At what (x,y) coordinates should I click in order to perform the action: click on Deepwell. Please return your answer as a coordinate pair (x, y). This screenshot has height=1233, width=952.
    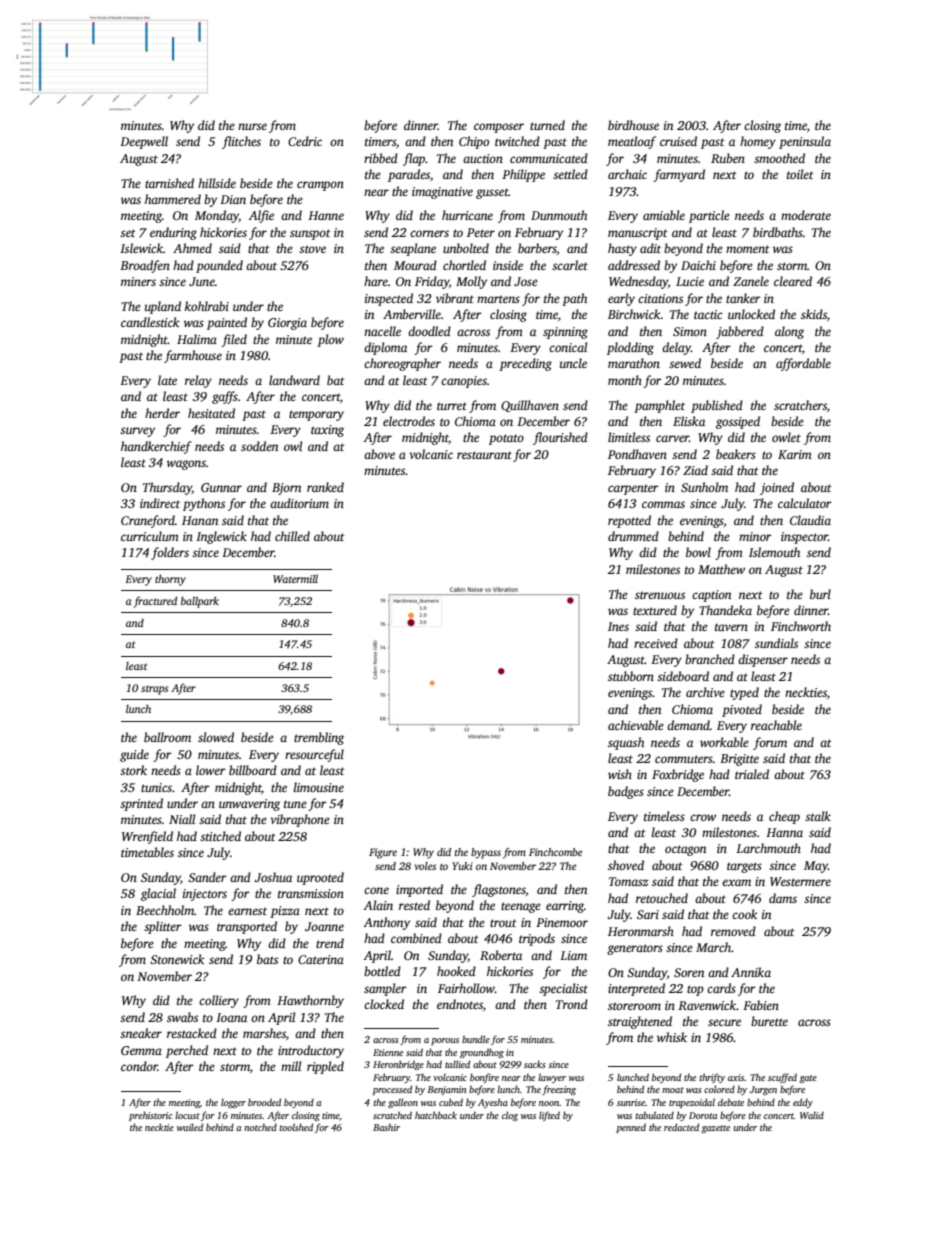
    Looking at the image, I should click on (144, 142).
